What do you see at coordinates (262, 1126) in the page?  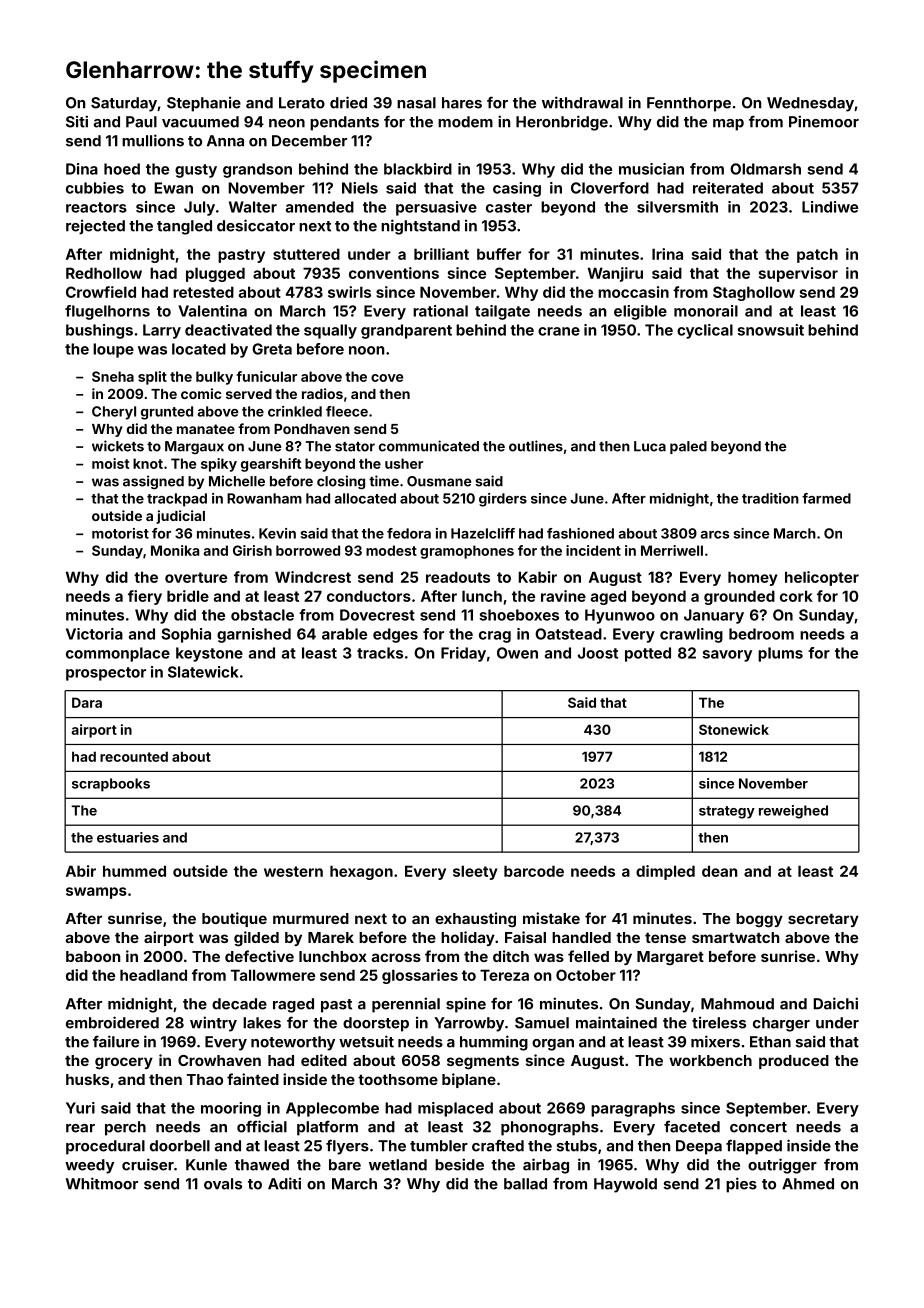 I see `official` at bounding box center [262, 1126].
